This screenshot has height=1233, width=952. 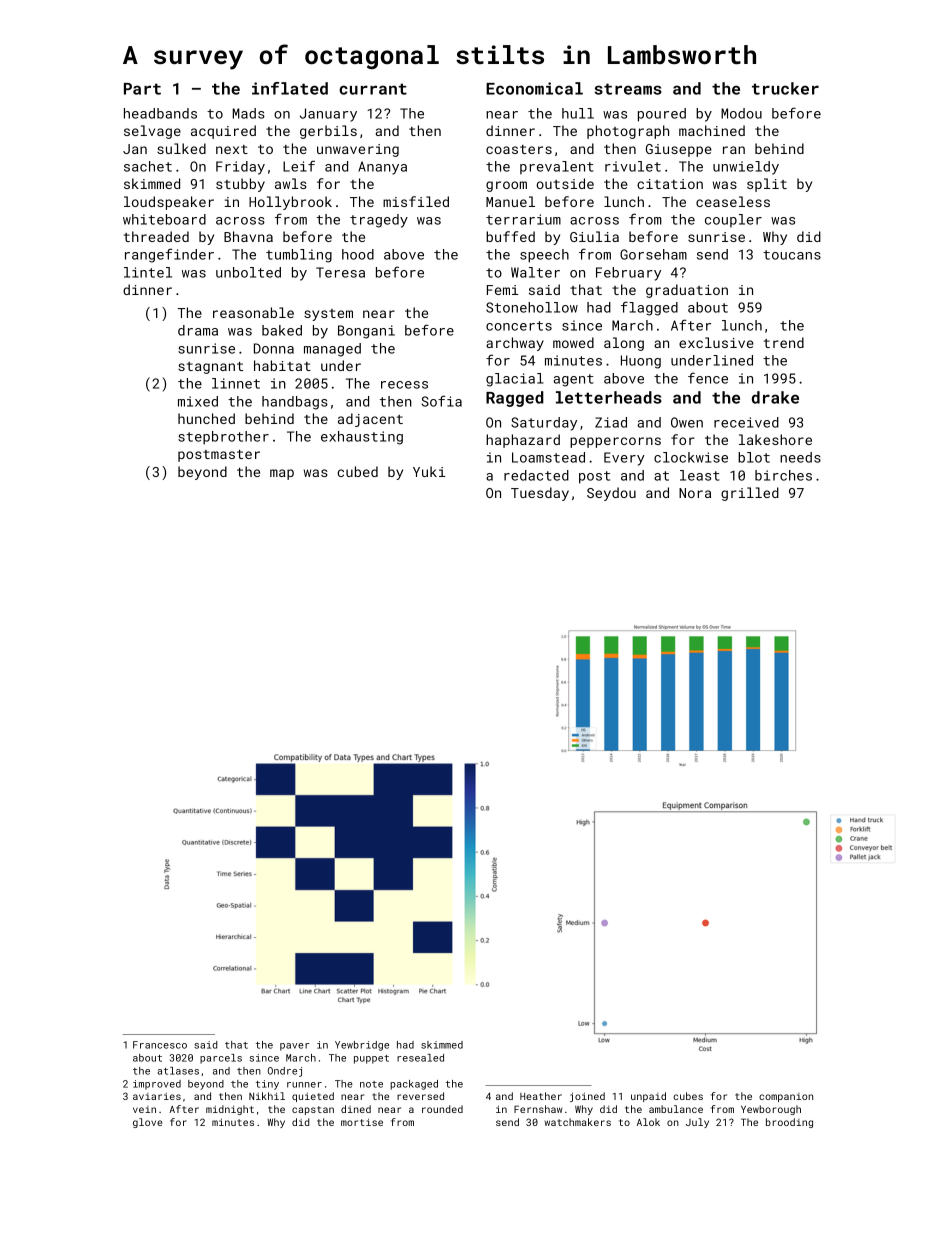 What do you see at coordinates (157, 1096) in the screenshot?
I see `aviaries` at bounding box center [157, 1096].
